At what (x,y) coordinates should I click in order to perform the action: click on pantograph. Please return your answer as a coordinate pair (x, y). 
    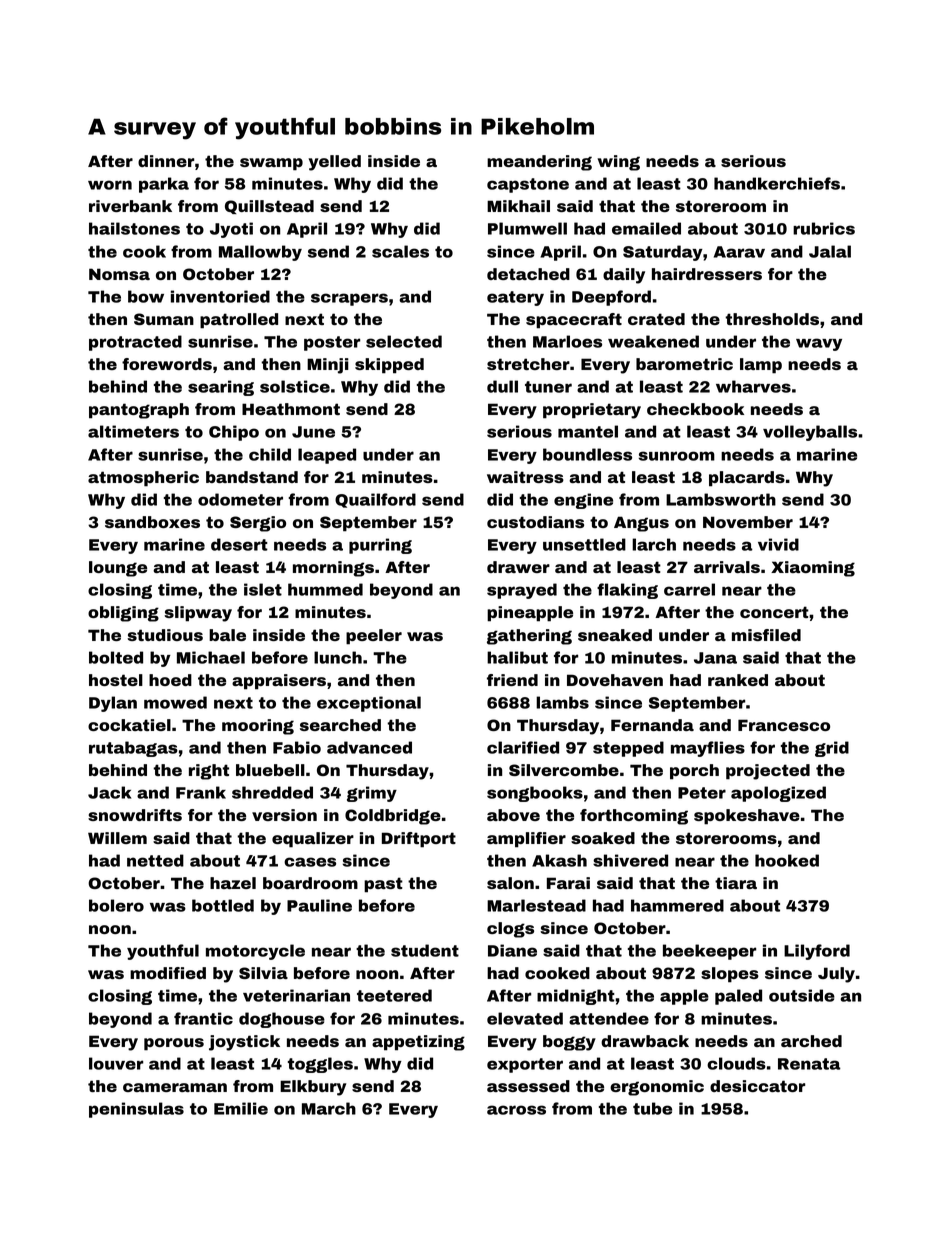
    Looking at the image, I should click on (139, 411).
